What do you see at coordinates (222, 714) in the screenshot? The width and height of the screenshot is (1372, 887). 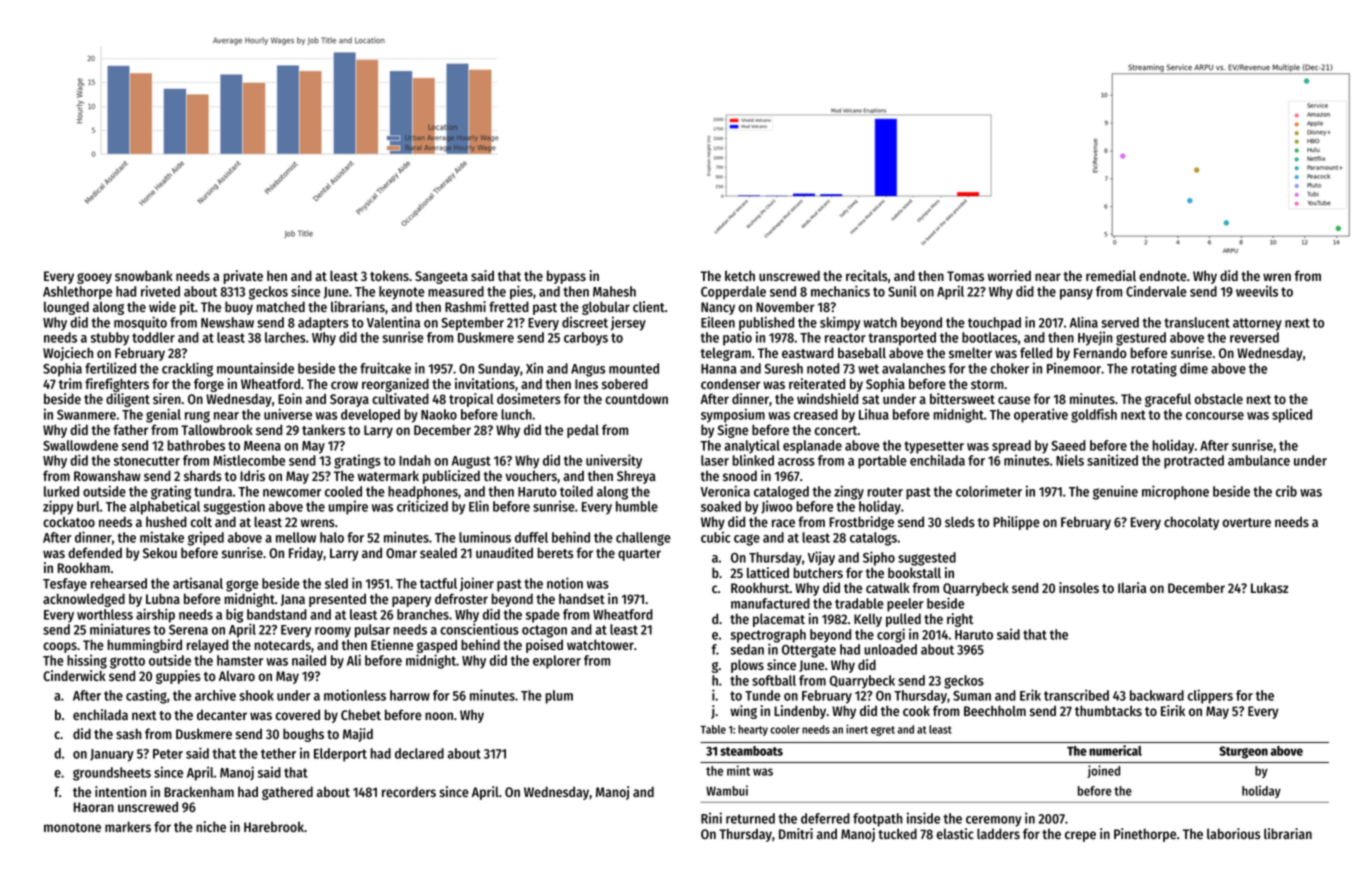 I see `decanter` at bounding box center [222, 714].
